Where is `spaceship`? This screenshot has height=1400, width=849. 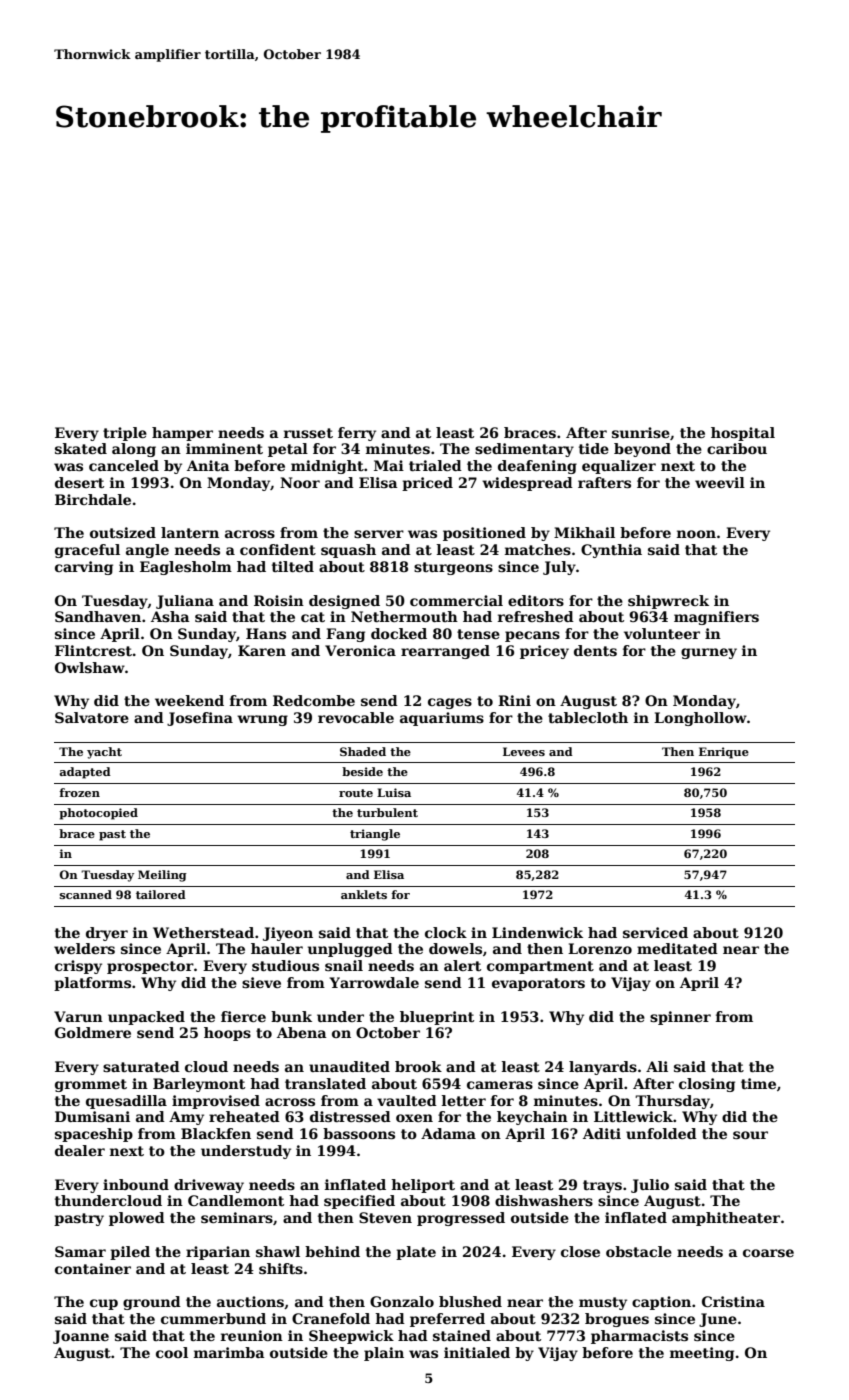
spaceship is located at coordinates (94, 1135).
